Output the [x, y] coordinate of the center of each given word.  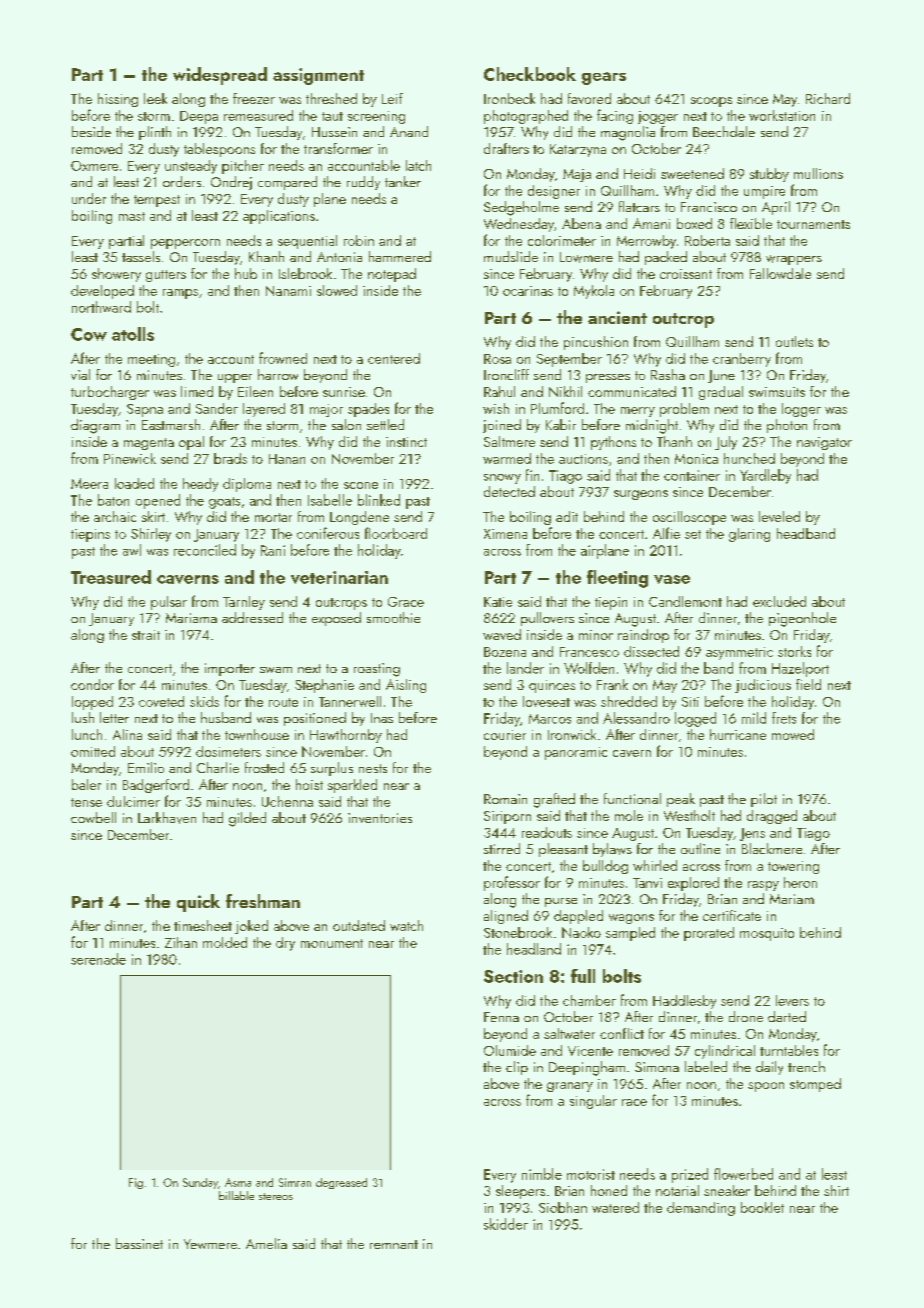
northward [101, 307]
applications [279, 217]
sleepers [520, 1192]
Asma [238, 1182]
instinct [406, 442]
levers [792, 1000]
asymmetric [739, 653]
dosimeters [228, 751]
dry [285, 944]
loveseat [546, 701]
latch [418, 165]
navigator [824, 443]
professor [512, 883]
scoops [711, 102]
